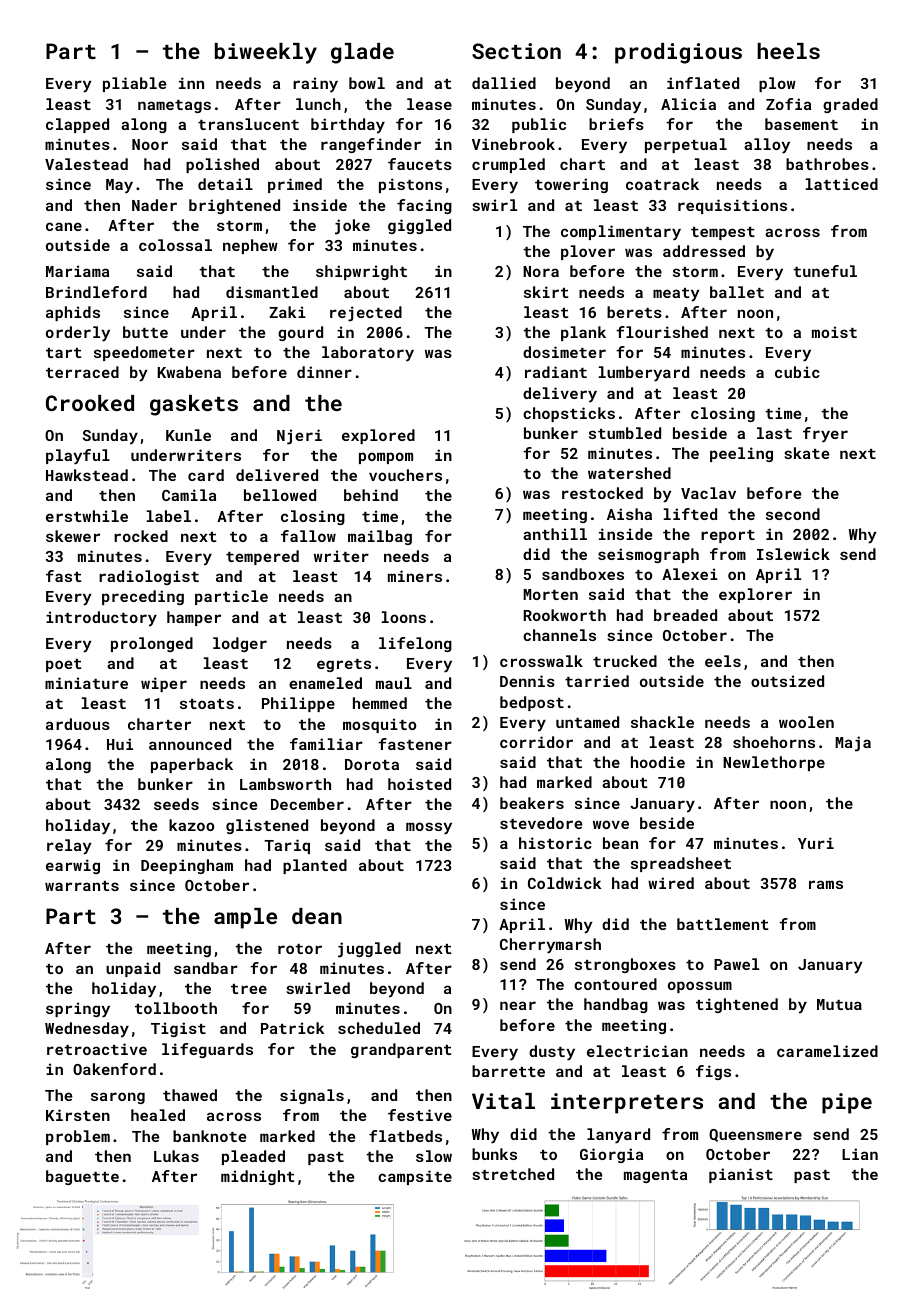 Image resolution: width=924 pixels, height=1308 pixels. What do you see at coordinates (266, 53) in the screenshot?
I see `biweekly` at bounding box center [266, 53].
